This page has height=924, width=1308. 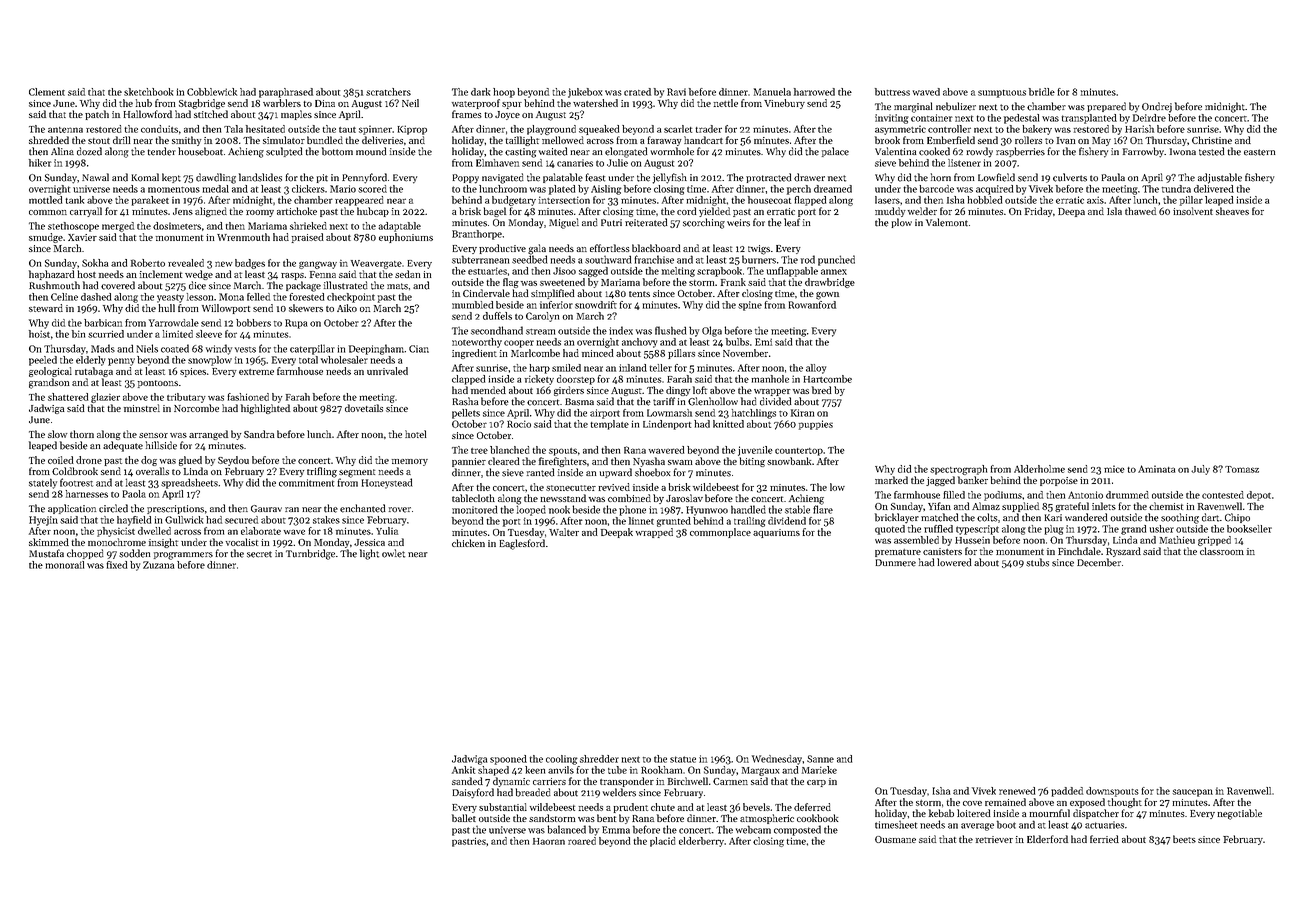 I want to click on Manuela, so click(x=772, y=92).
